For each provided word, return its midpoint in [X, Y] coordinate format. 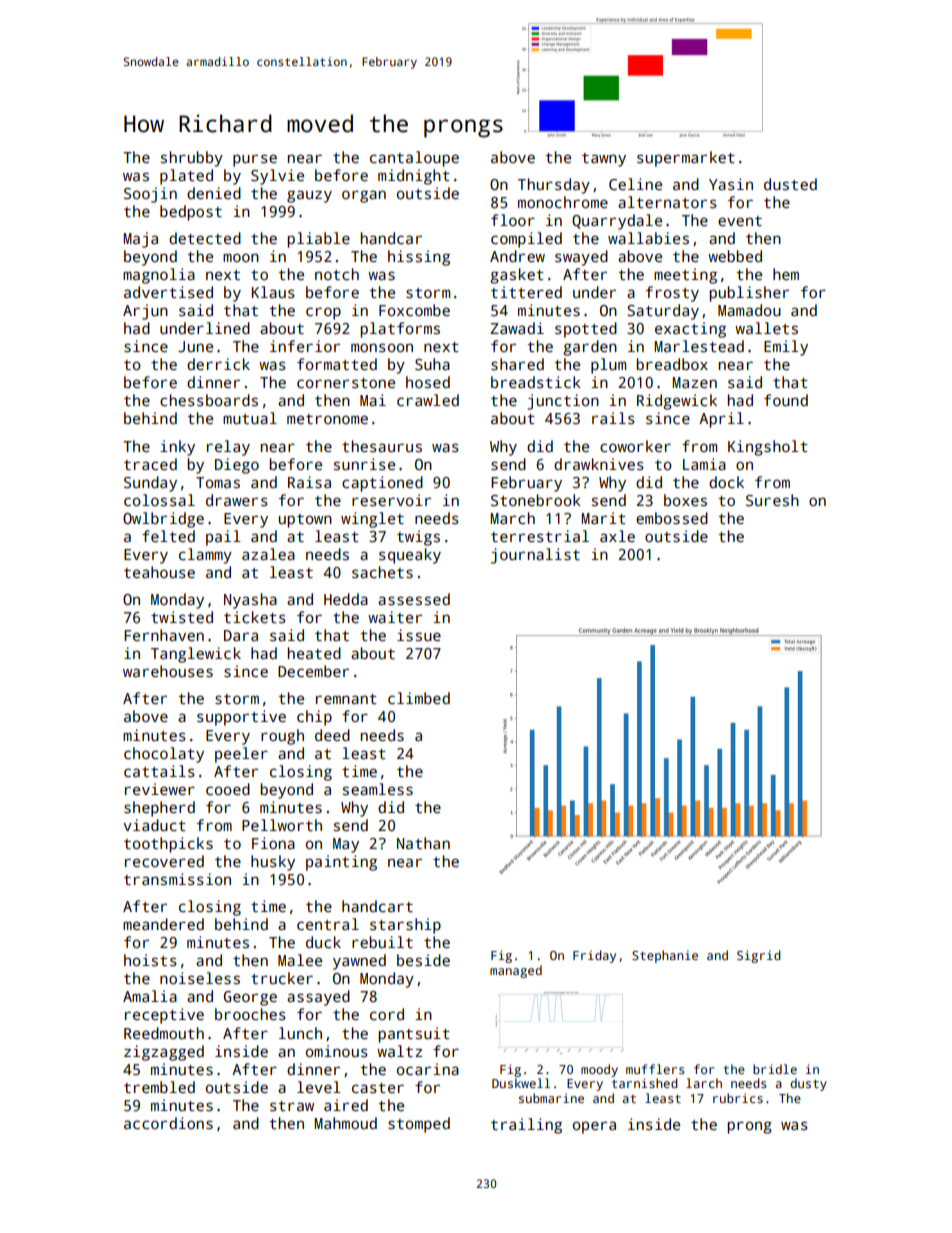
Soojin [150, 195]
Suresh [772, 500]
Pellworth [282, 825]
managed [516, 971]
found [786, 400]
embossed [672, 518]
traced [150, 464]
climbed [419, 698]
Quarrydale [617, 222]
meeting [685, 276]
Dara [241, 635]
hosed [428, 382]
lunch [300, 1033]
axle [617, 536]
